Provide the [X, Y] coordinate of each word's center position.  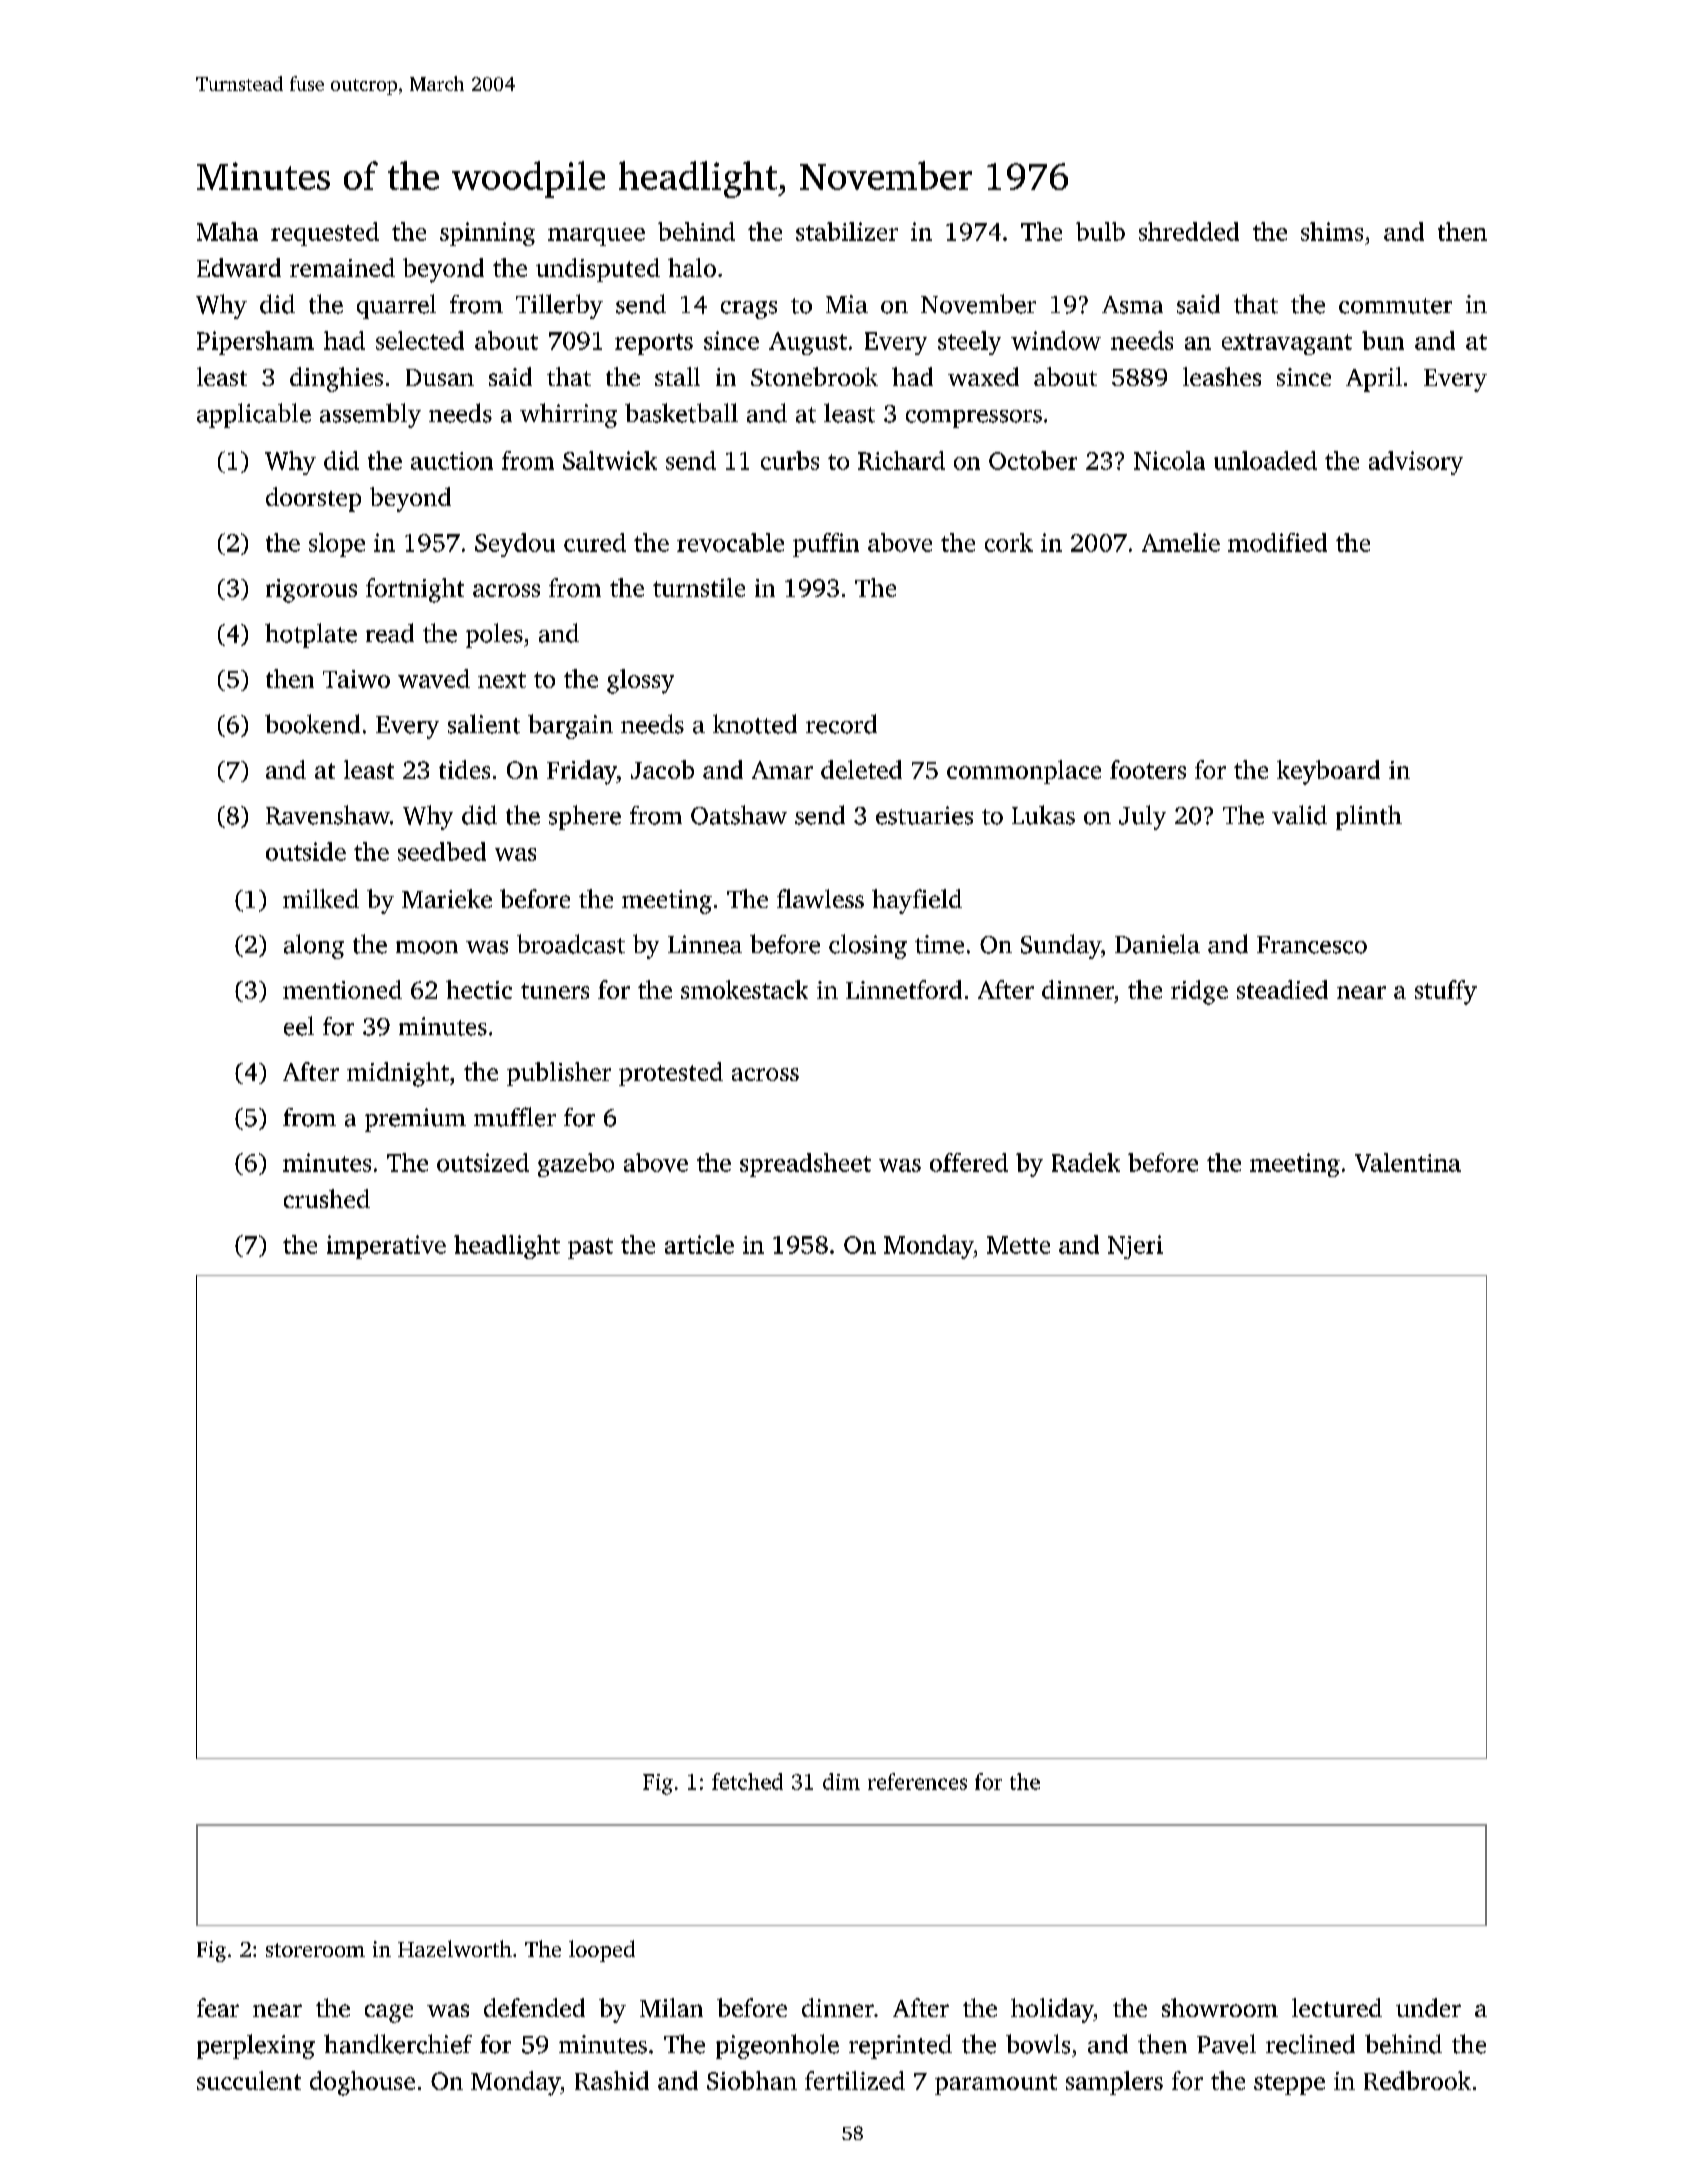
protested [671, 1074]
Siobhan [752, 2080]
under [1428, 2007]
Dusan [440, 377]
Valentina [1408, 1162]
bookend [312, 724]
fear [218, 2007]
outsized [483, 1162]
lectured [1337, 2007]
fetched [747, 1781]
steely [969, 343]
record [841, 724]
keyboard [1328, 772]
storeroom [315, 1950]
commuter [1395, 306]
